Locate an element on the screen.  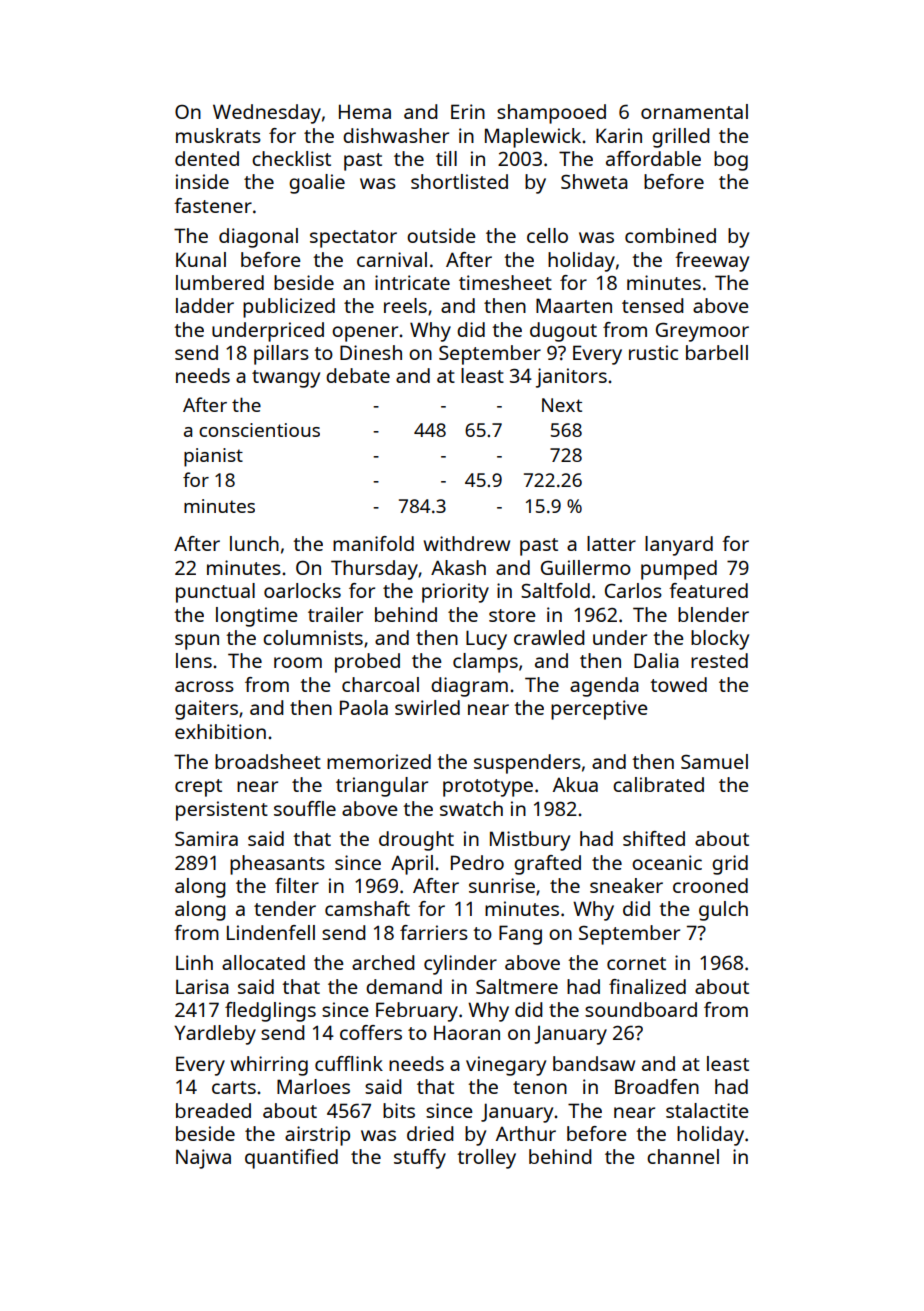
memorized is located at coordinates (379, 761).
